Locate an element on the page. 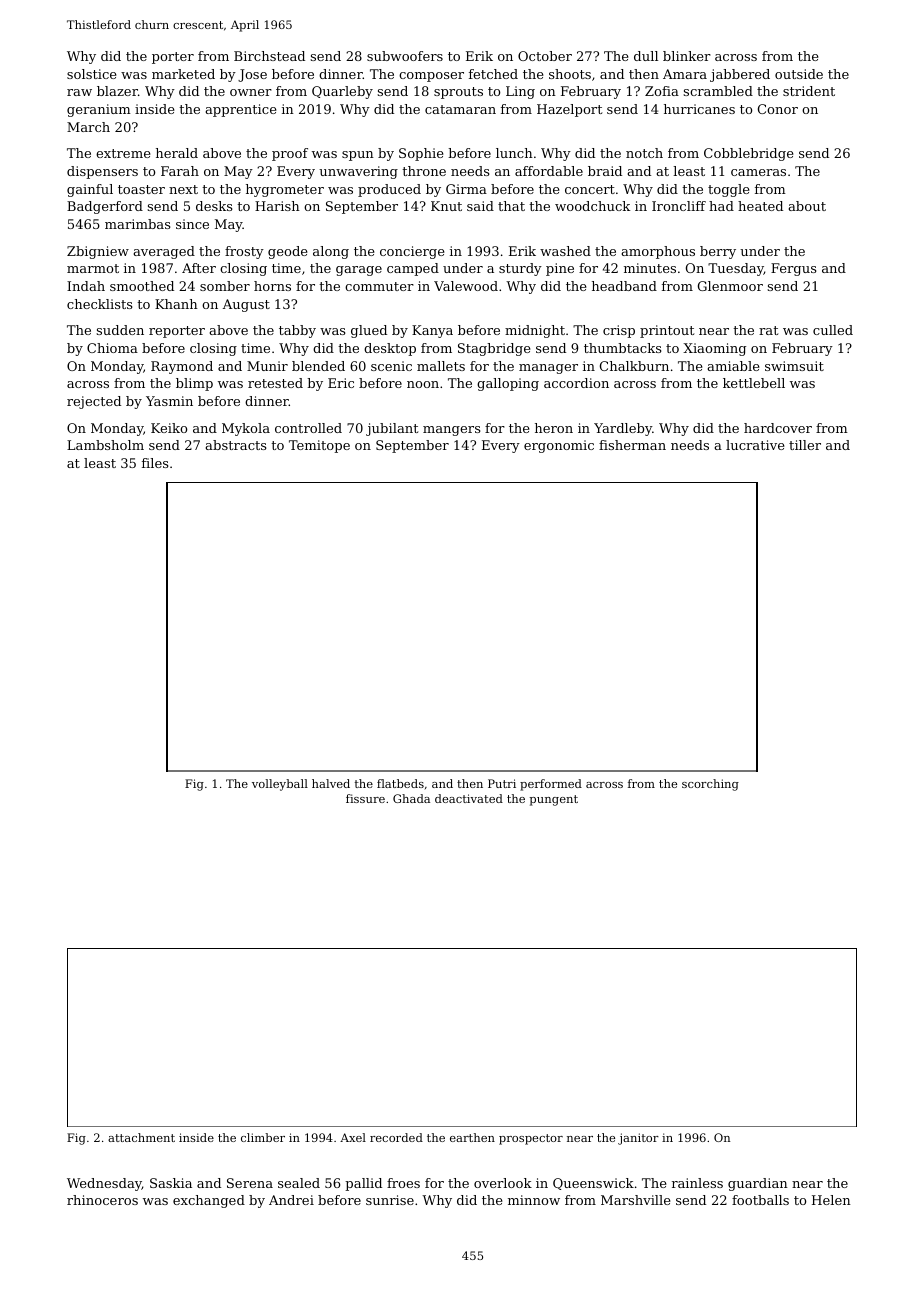  attachment is located at coordinates (141, 1137).
